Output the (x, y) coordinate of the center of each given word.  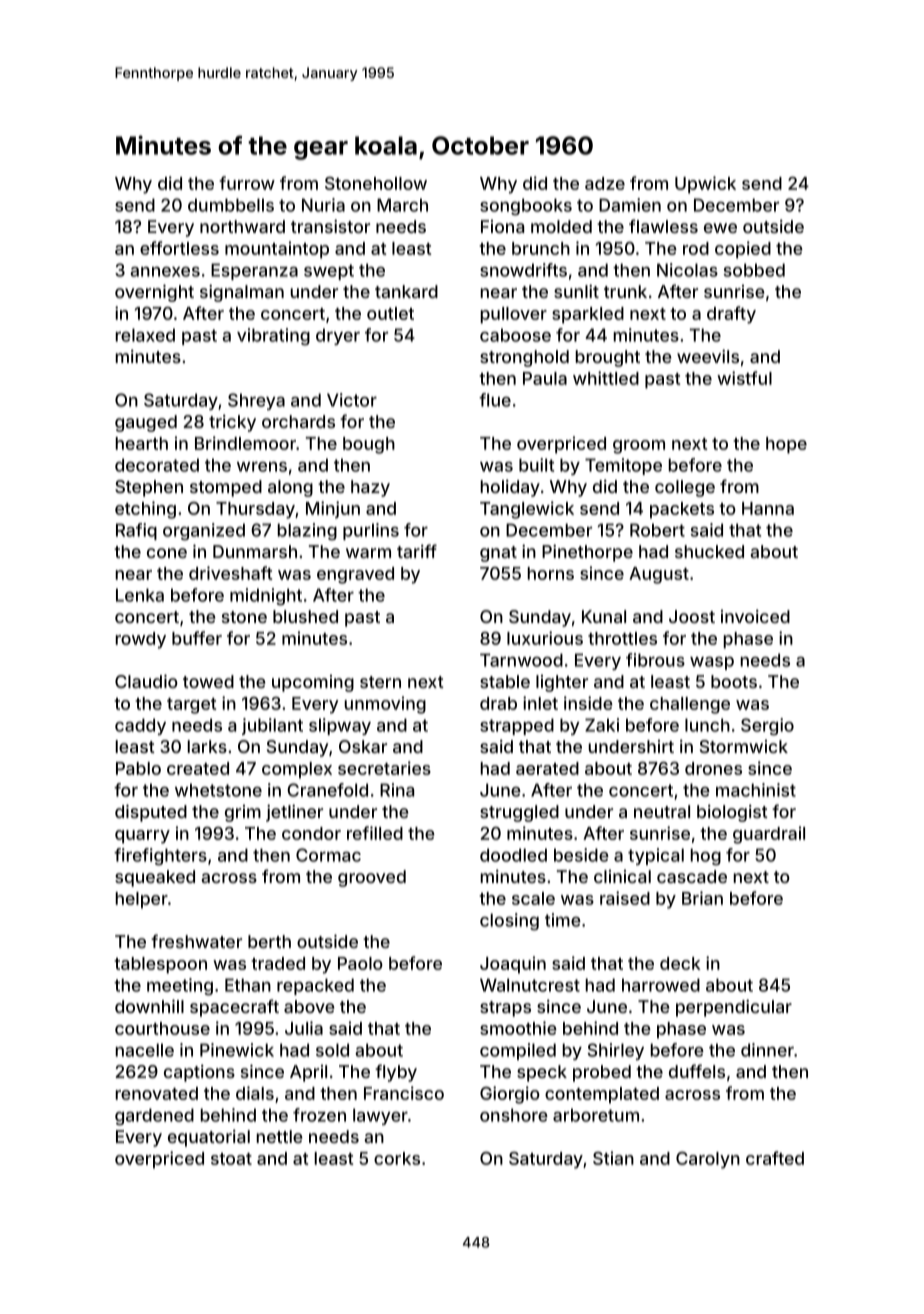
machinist (756, 790)
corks (397, 1158)
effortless (179, 248)
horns (551, 573)
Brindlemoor (245, 443)
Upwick (705, 185)
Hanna (768, 508)
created (198, 768)
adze (605, 183)
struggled (519, 813)
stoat (231, 1159)
